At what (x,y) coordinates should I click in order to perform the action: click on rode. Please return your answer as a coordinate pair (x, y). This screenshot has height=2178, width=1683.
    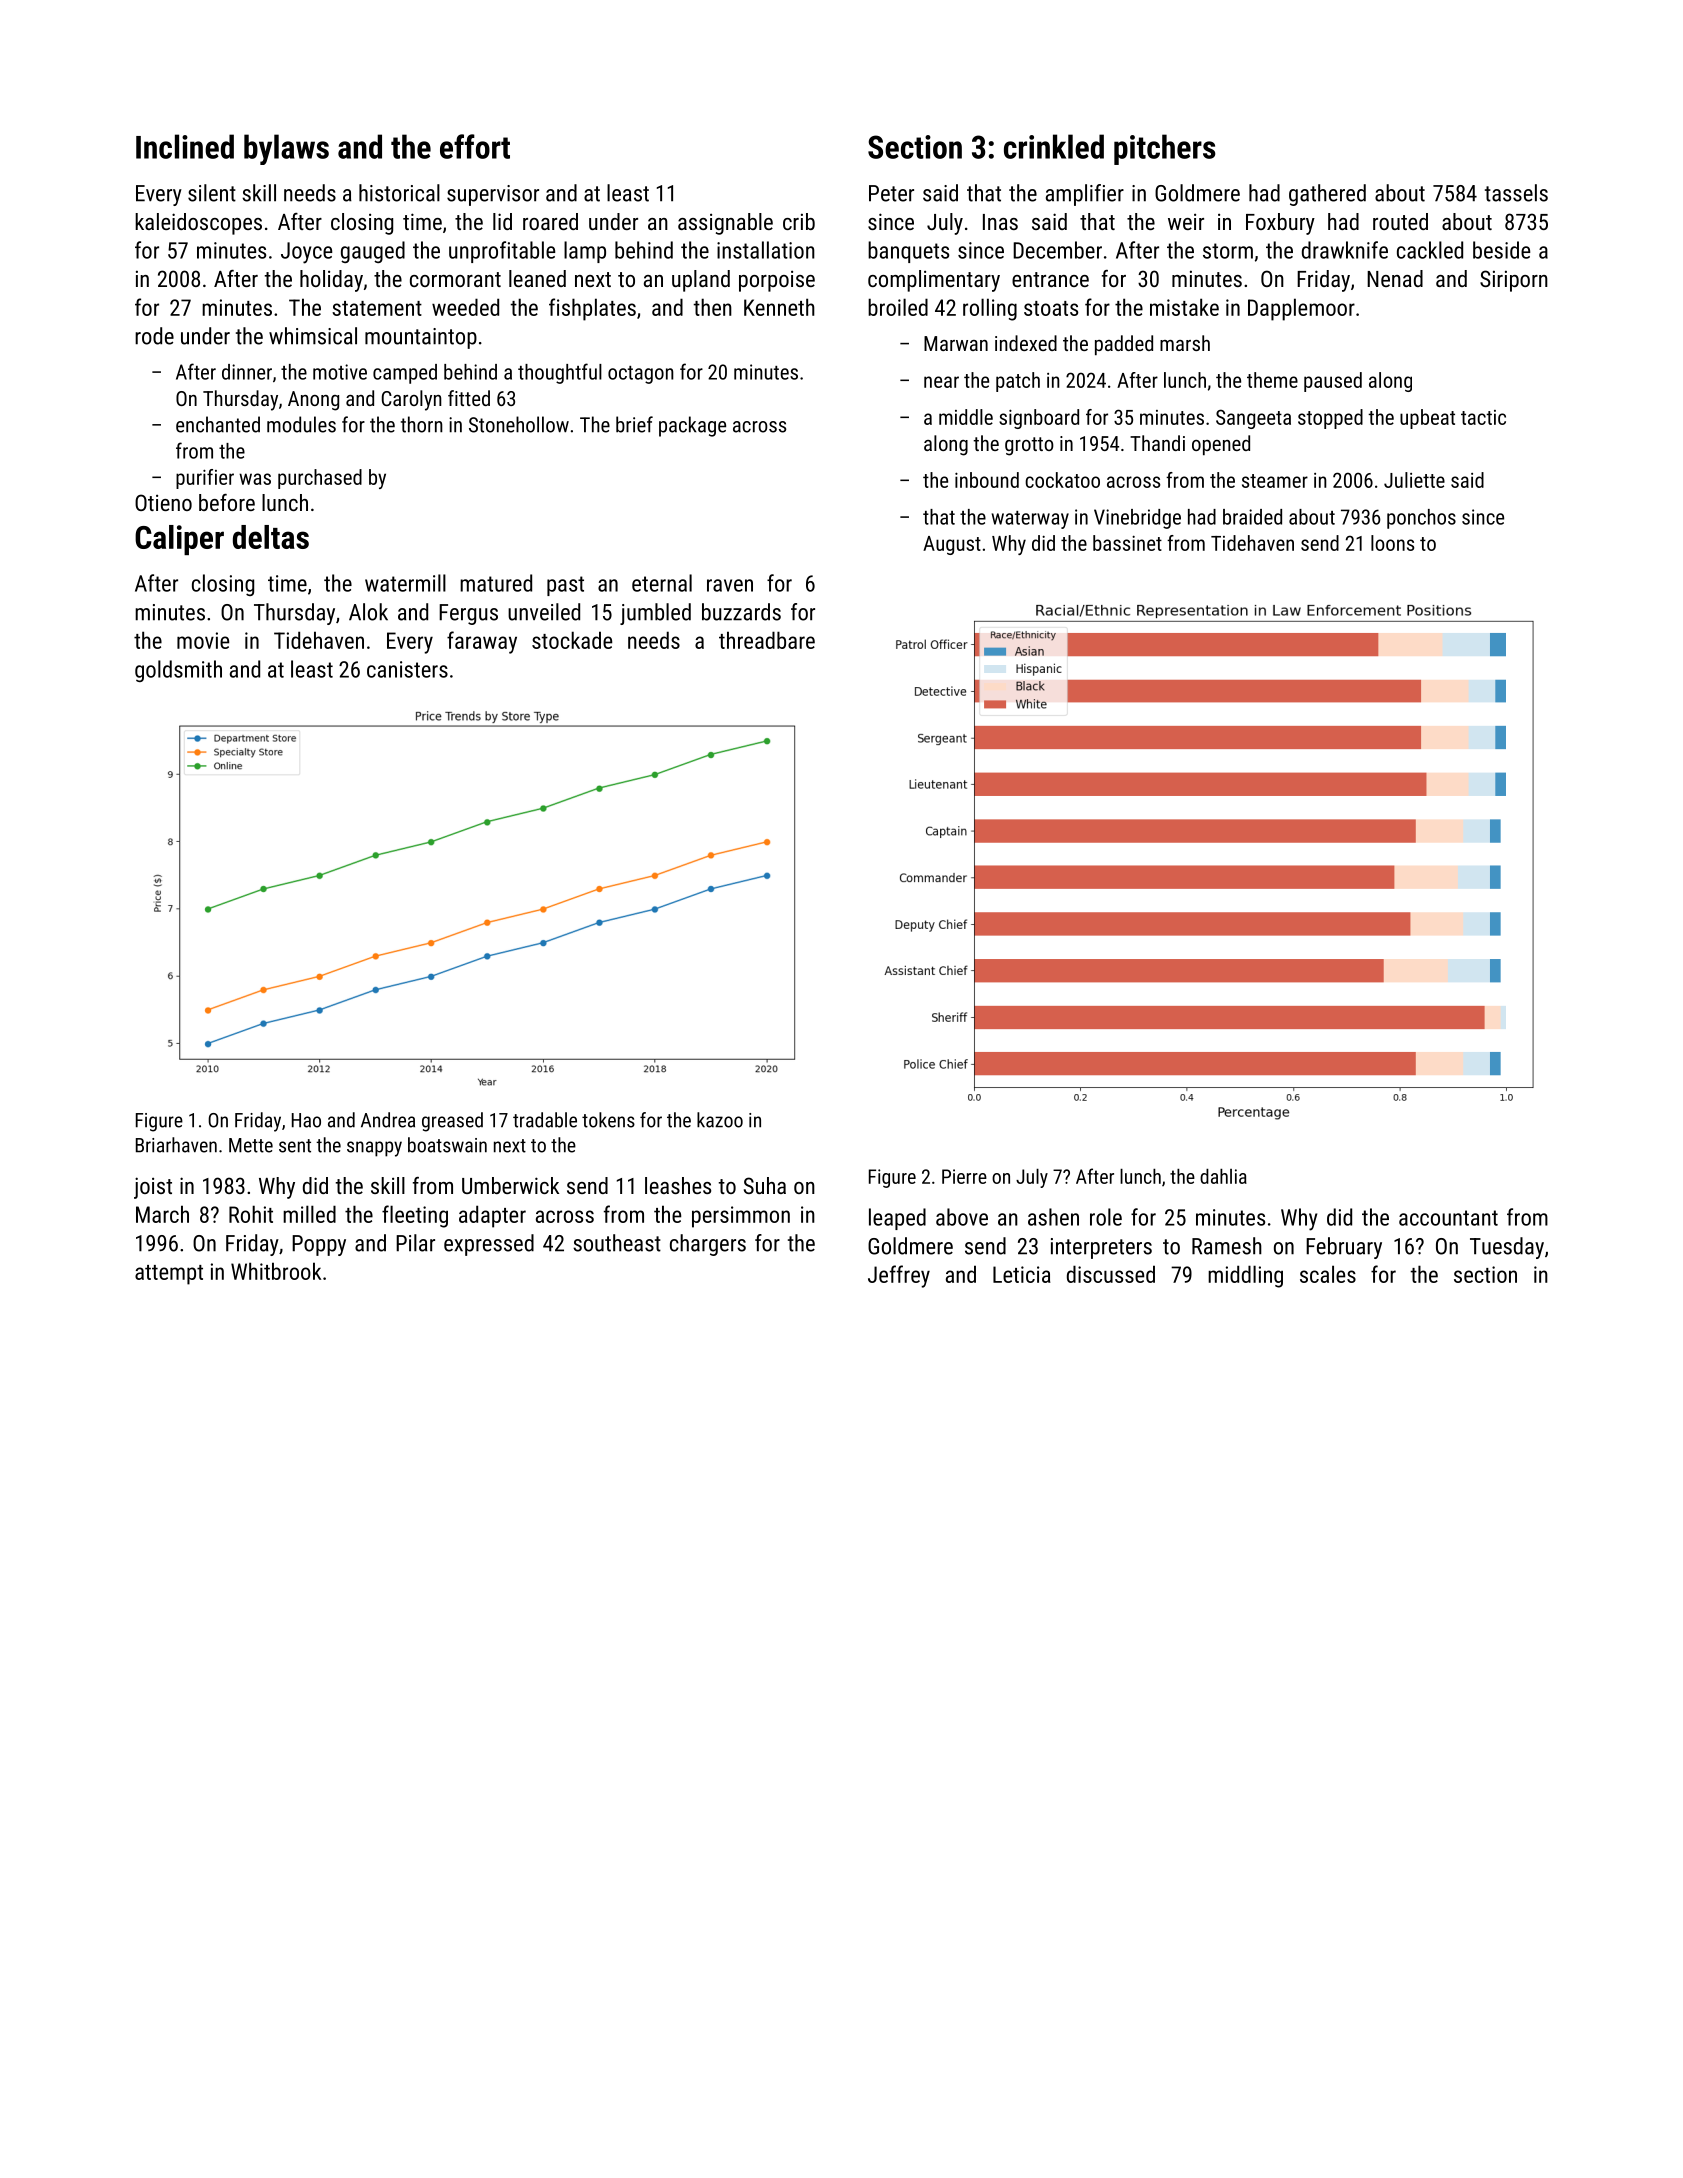
    Looking at the image, I should click on (154, 336).
